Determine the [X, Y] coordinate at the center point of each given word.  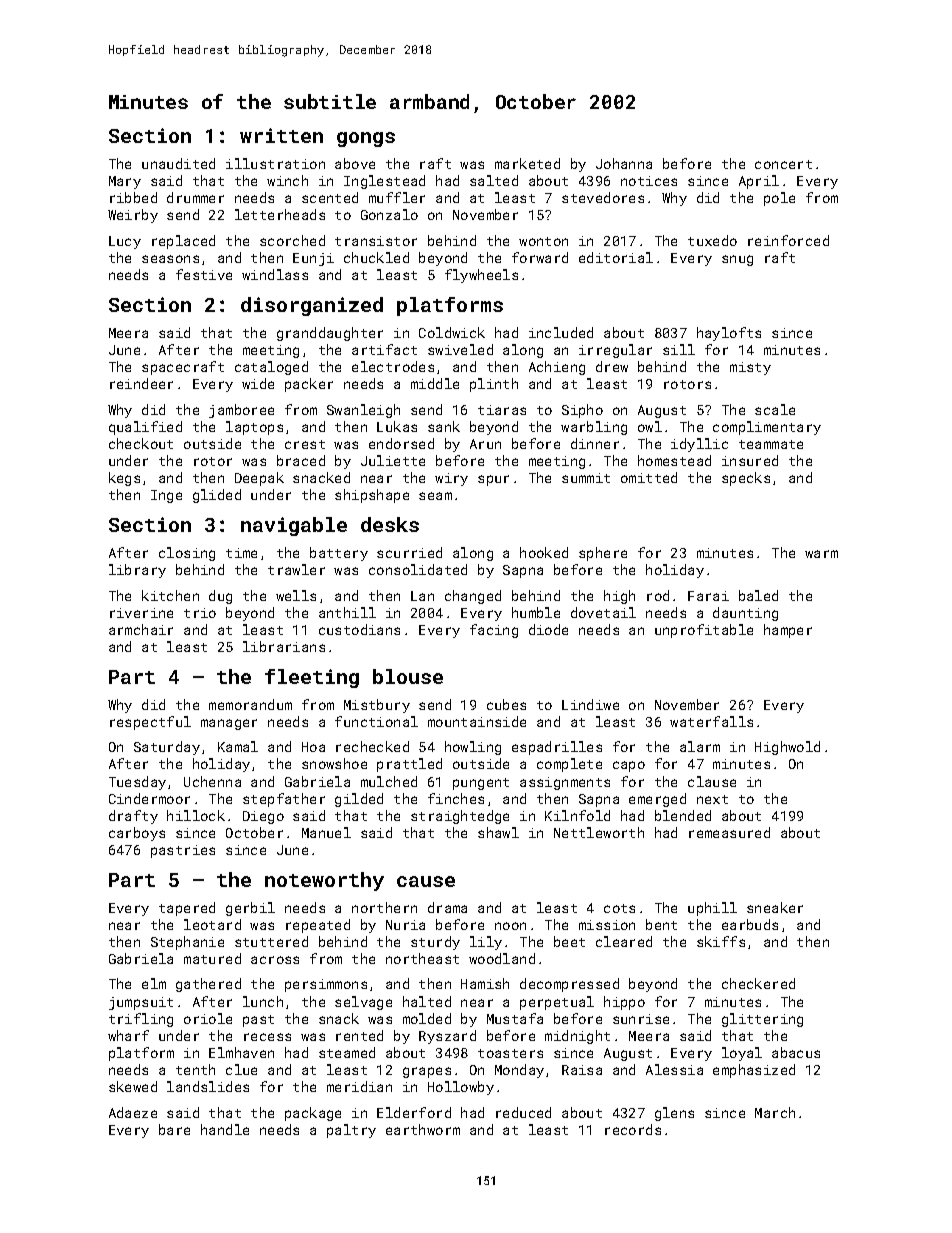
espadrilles [557, 748]
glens [674, 1114]
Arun [485, 444]
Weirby [133, 216]
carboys [137, 834]
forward [540, 257]
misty [750, 368]
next [712, 799]
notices [649, 181]
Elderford [414, 1112]
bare [174, 1129]
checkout [141, 443]
